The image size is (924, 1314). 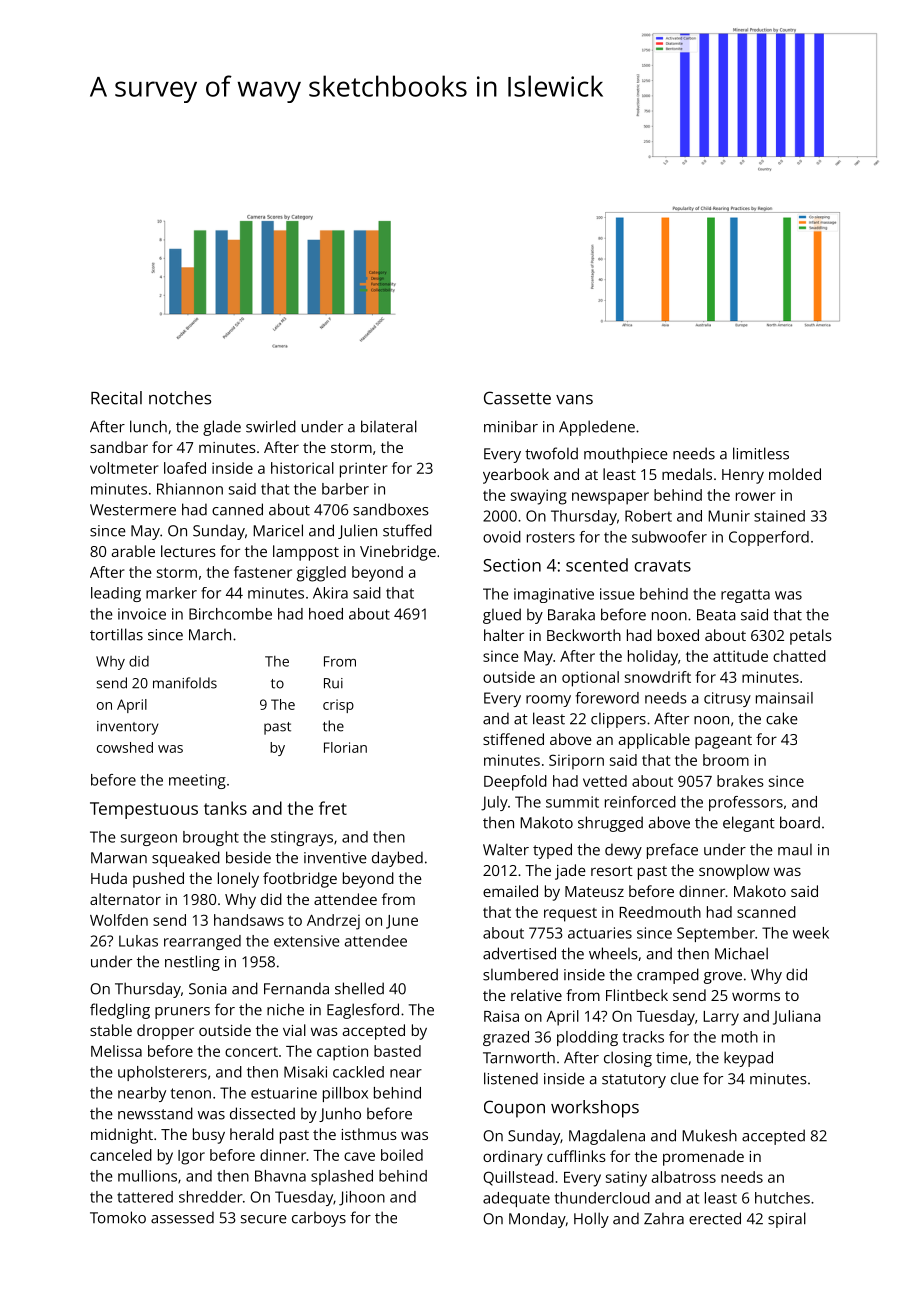 What do you see at coordinates (280, 1176) in the screenshot?
I see `Bhavna` at bounding box center [280, 1176].
